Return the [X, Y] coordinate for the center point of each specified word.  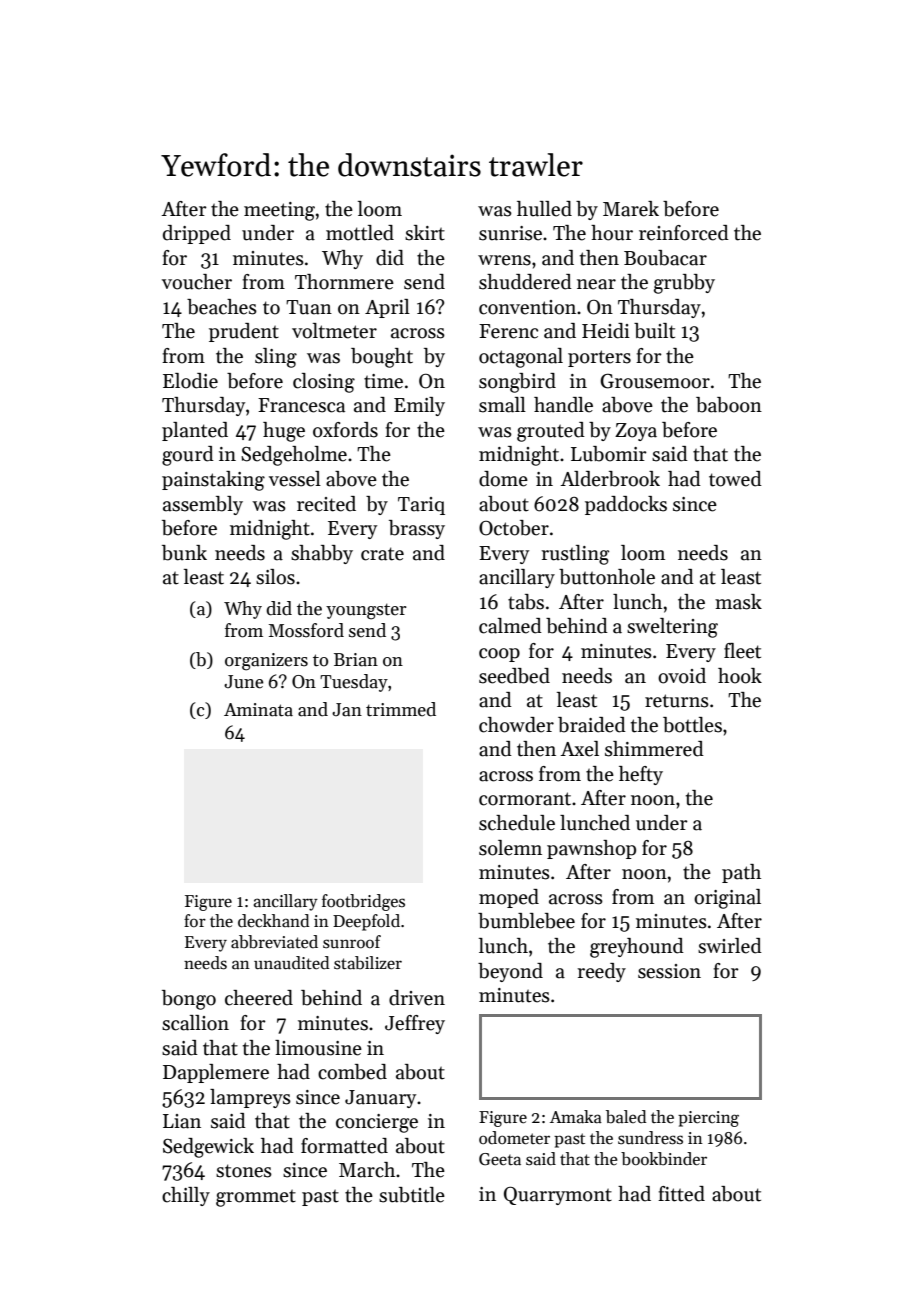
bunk [184, 553]
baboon [729, 405]
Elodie [190, 381]
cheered [259, 998]
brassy [417, 529]
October [514, 528]
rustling [575, 555]
